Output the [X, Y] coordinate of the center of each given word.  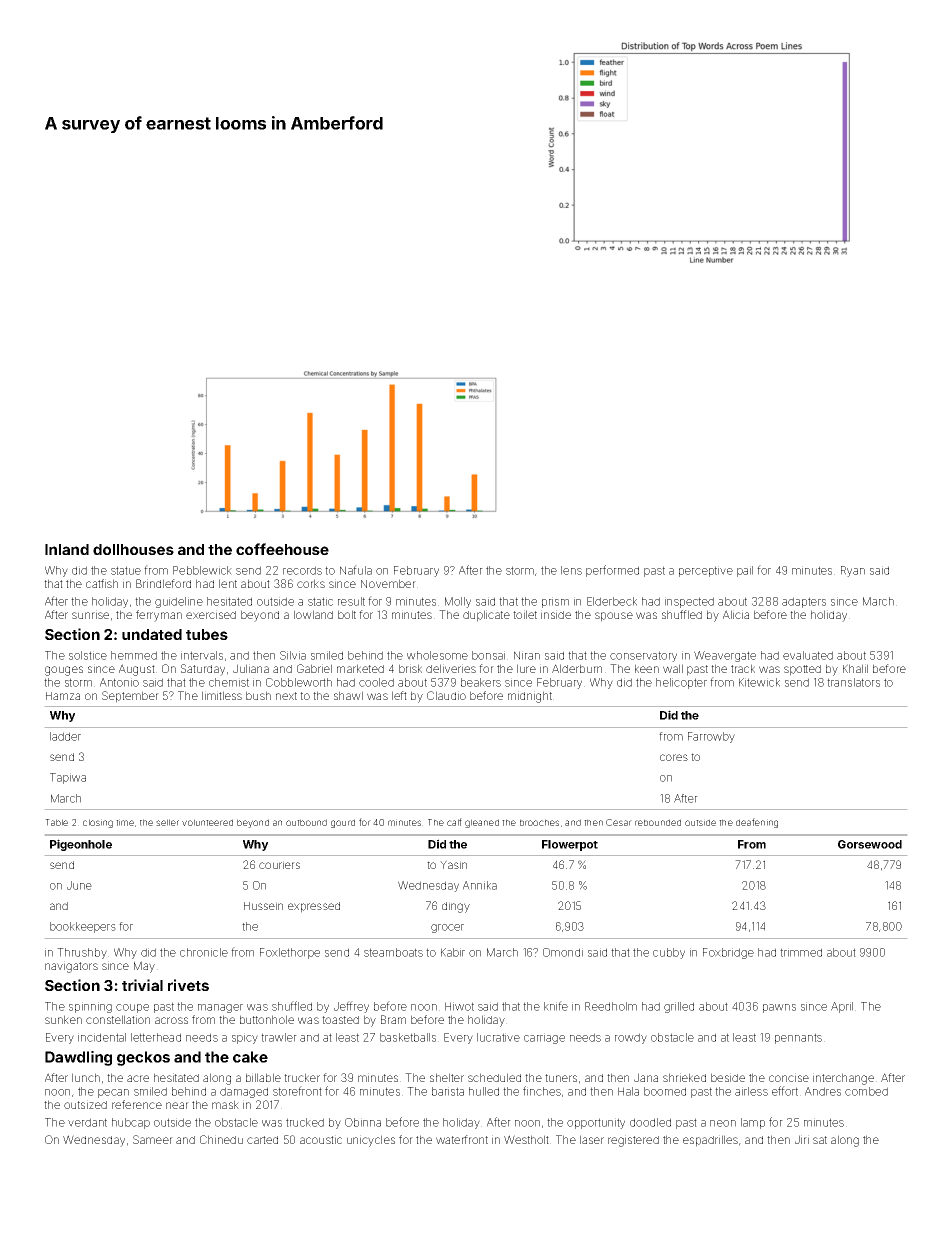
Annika [480, 885]
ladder [65, 736]
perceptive [706, 571]
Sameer [153, 1139]
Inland [67, 549]
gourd [343, 823]
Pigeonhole [81, 845]
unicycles [371, 1141]
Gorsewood [870, 844]
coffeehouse [282, 549]
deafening [757, 823]
